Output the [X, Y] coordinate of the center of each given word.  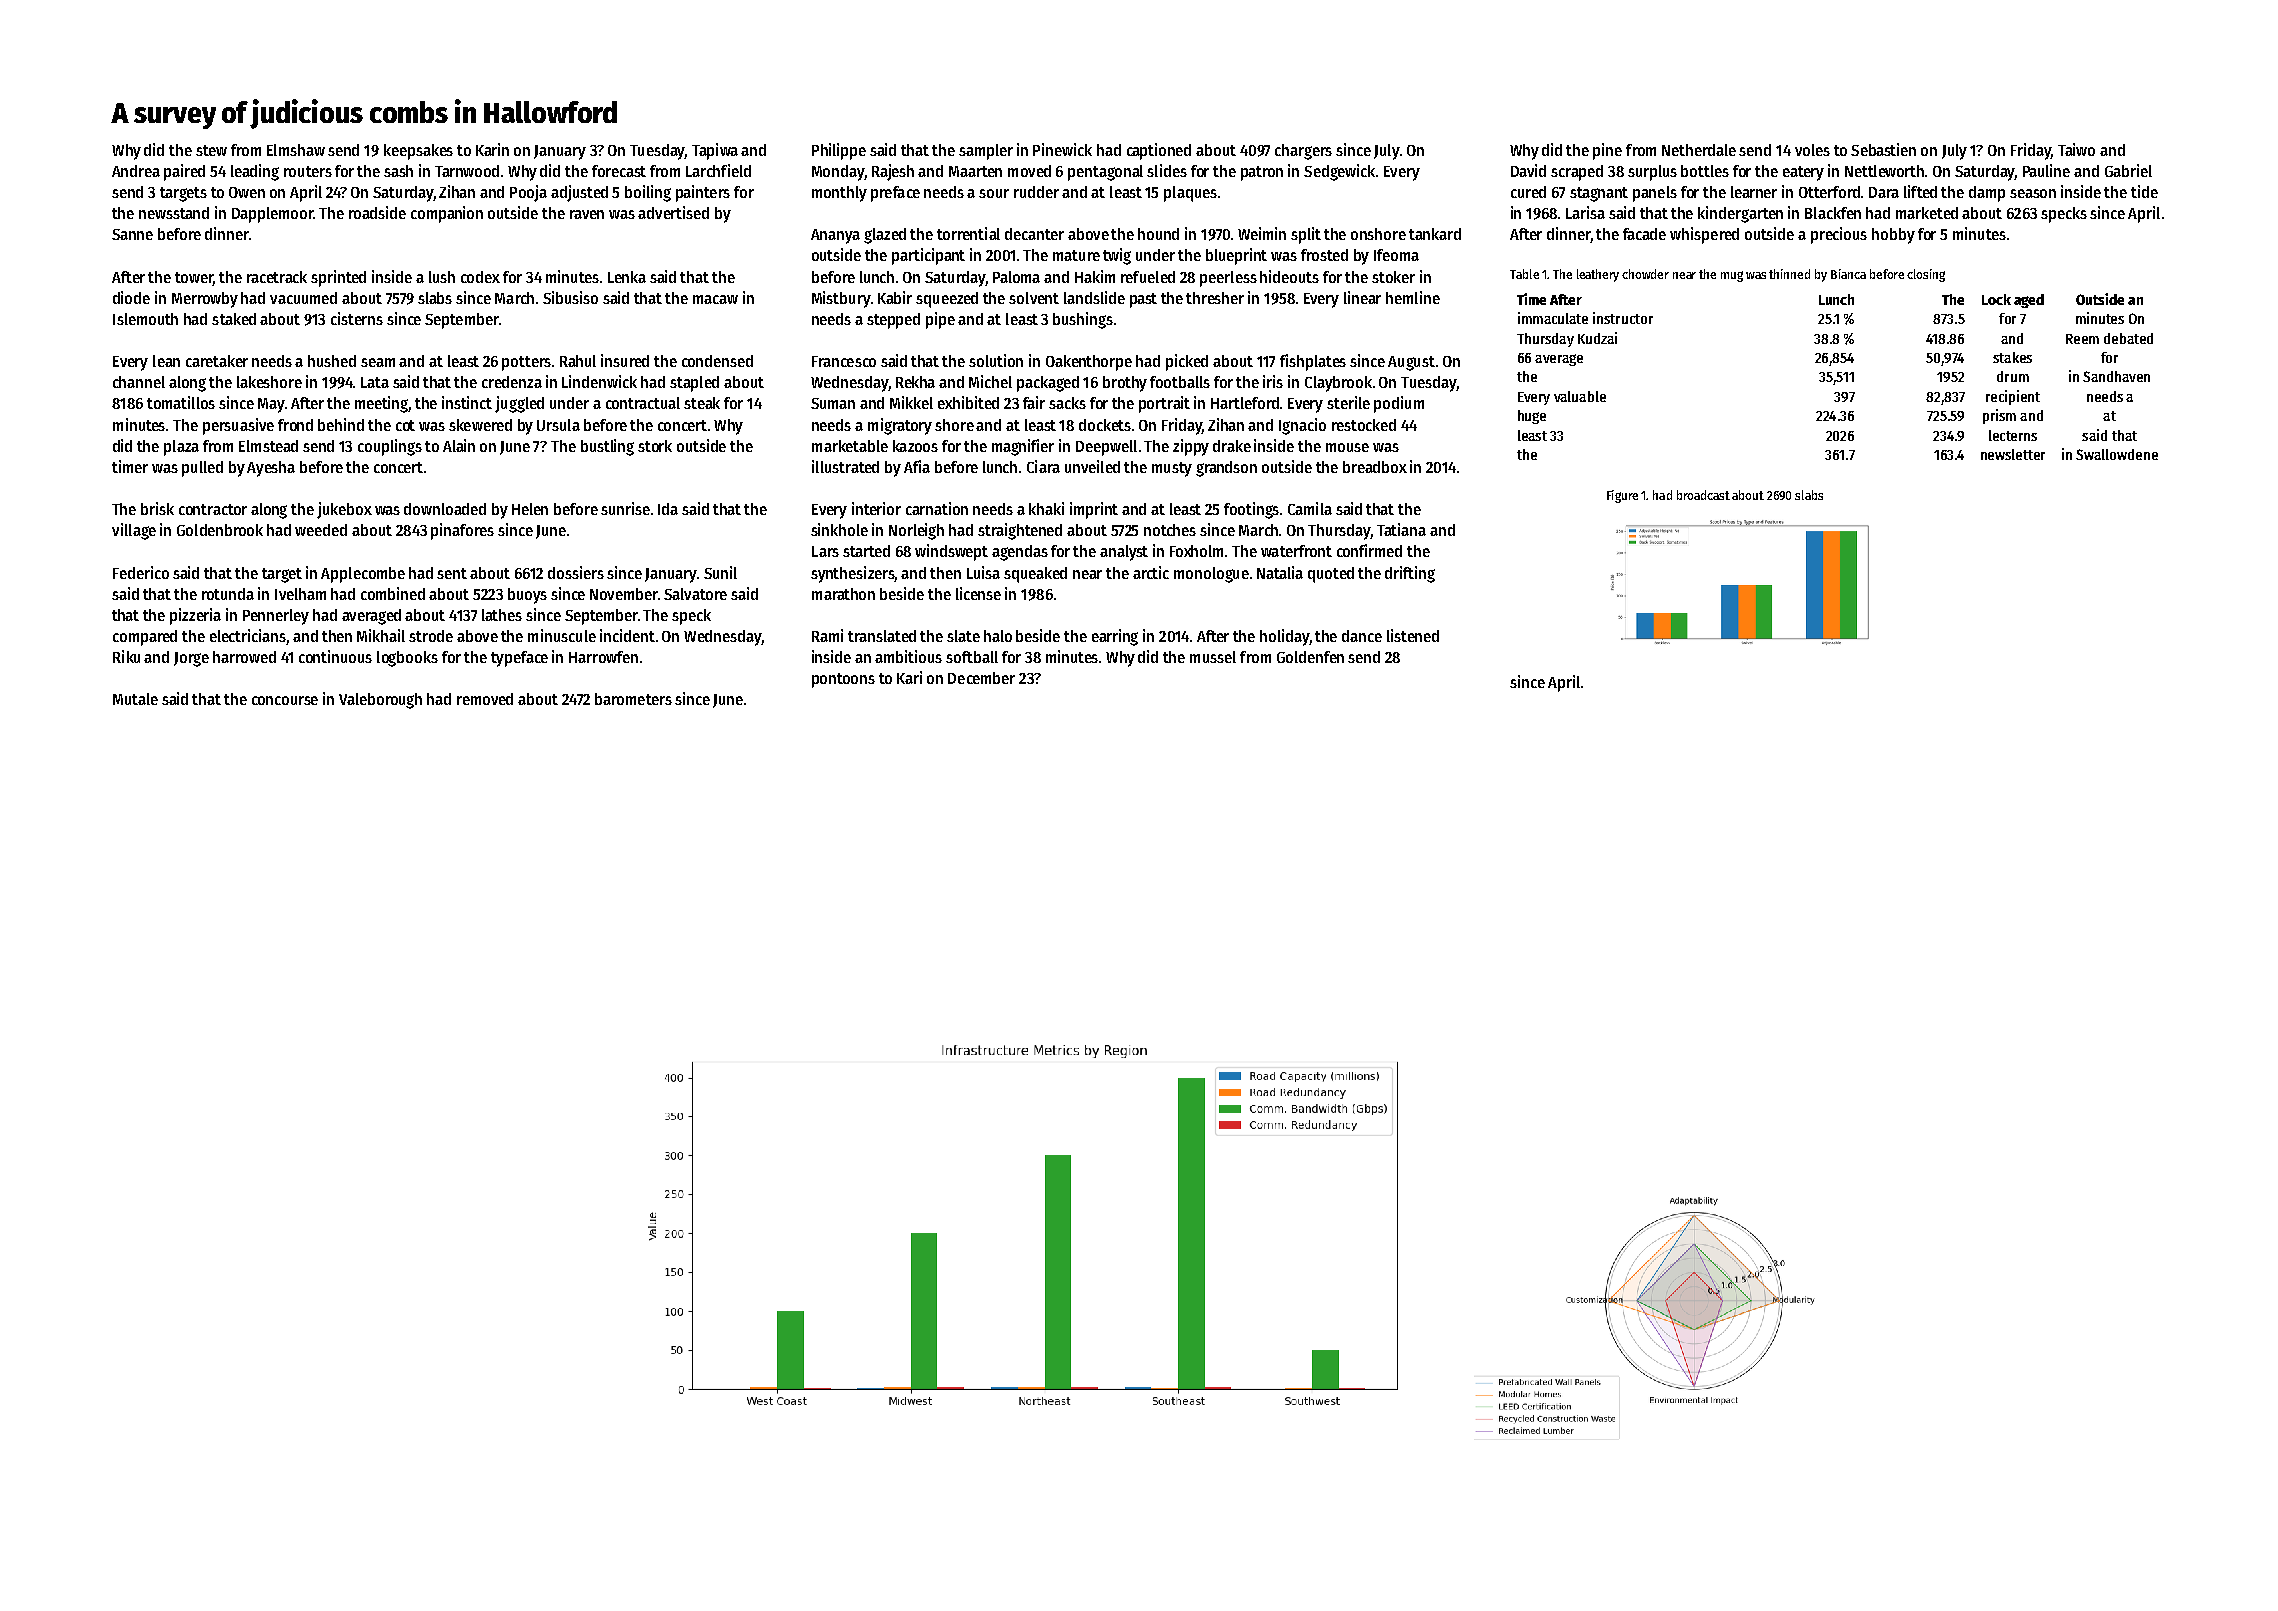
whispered [1704, 235]
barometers [633, 699]
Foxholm [1196, 551]
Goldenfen [1310, 657]
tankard [1435, 234]
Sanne [132, 234]
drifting [1410, 574]
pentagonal [1105, 173]
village [134, 531]
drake [1232, 446]
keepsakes [418, 152]
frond [295, 425]
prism [1999, 416]
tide [2144, 191]
